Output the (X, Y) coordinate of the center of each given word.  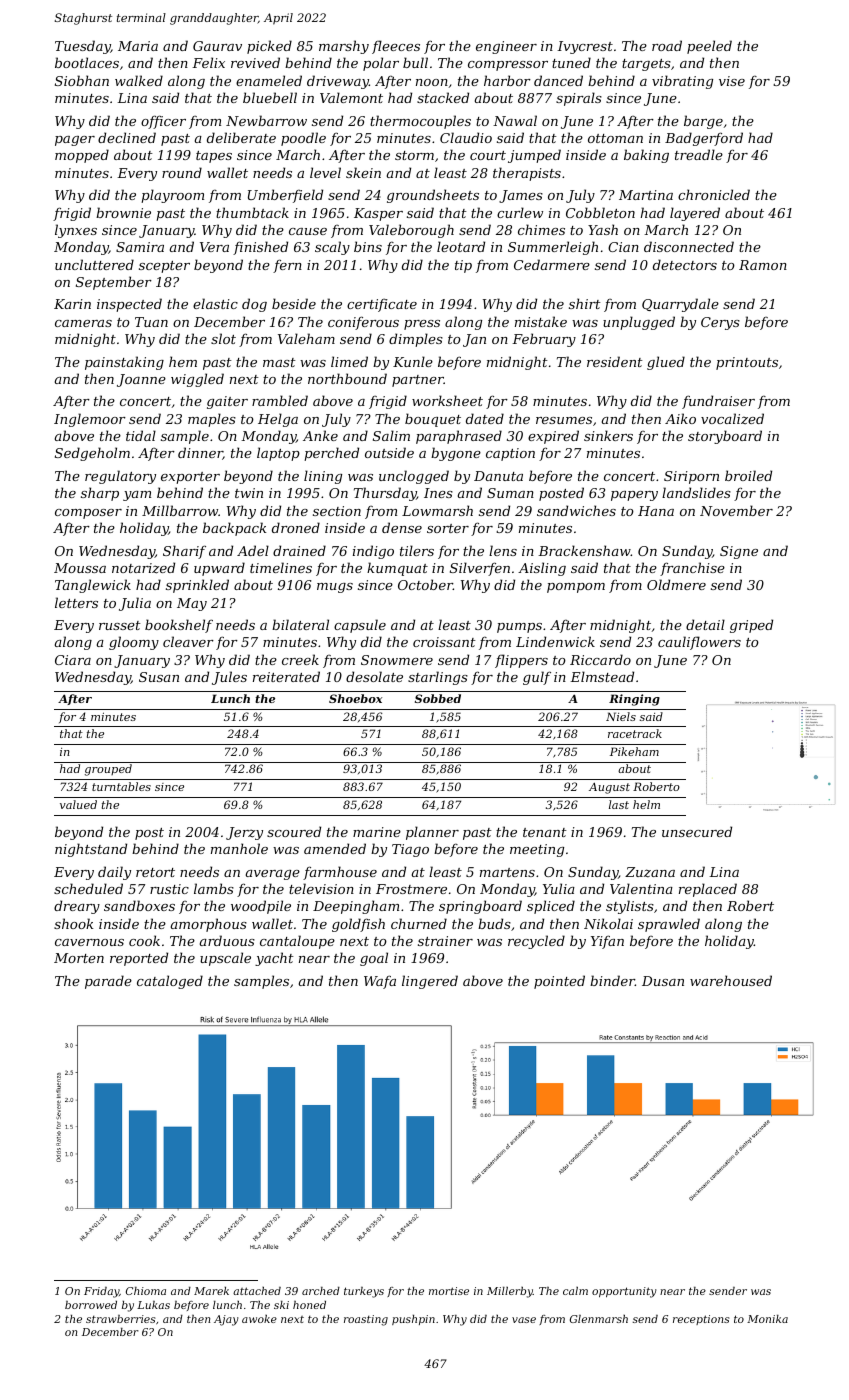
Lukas (153, 1305)
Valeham (306, 338)
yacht (274, 959)
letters (76, 602)
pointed (559, 982)
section (337, 511)
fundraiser (718, 402)
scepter (164, 267)
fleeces (396, 47)
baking (646, 156)
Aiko (680, 418)
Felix (208, 62)
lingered (430, 982)
